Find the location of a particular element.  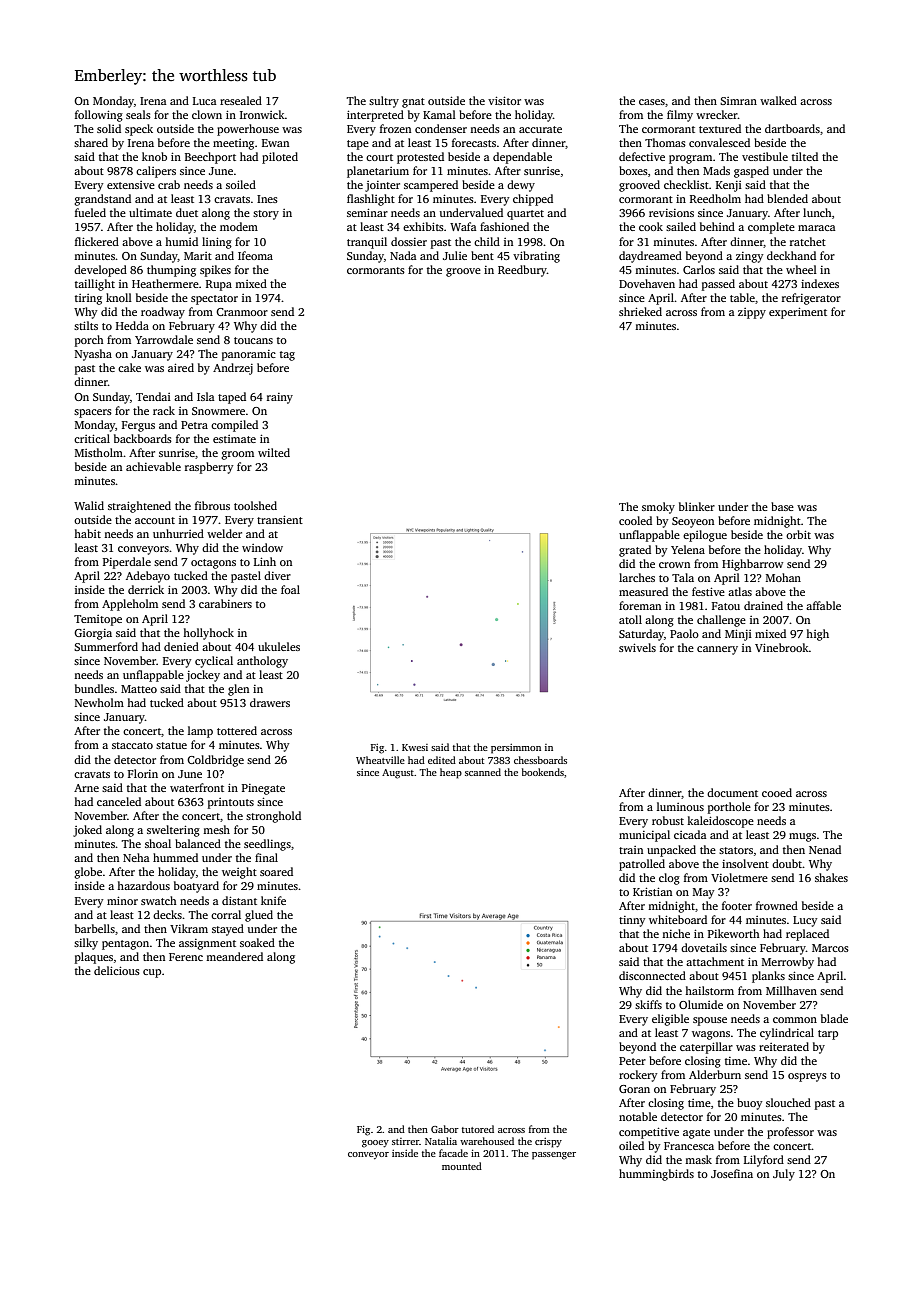

delicious is located at coordinates (117, 970).
